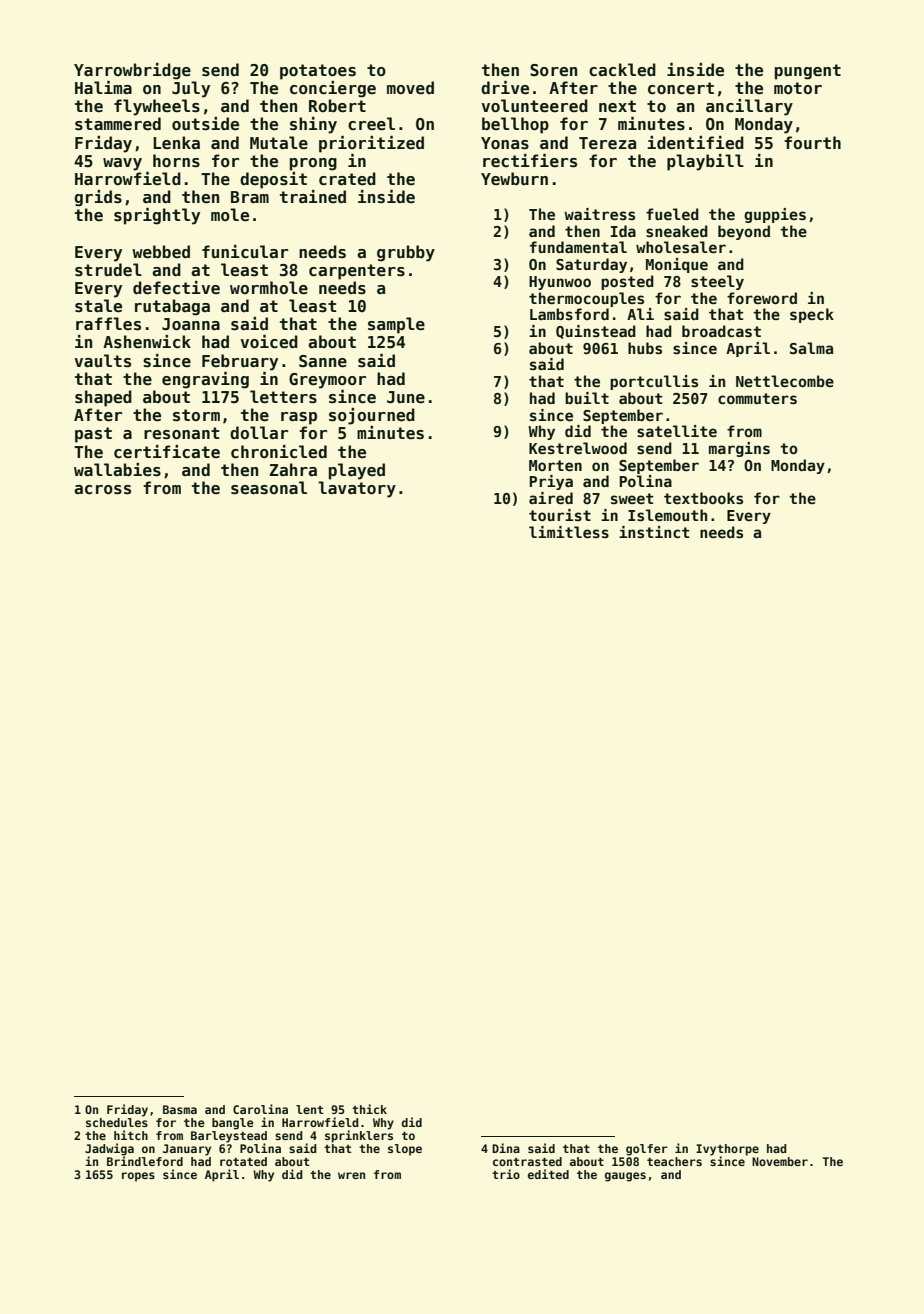  What do you see at coordinates (647, 1150) in the document?
I see `golfer` at bounding box center [647, 1150].
